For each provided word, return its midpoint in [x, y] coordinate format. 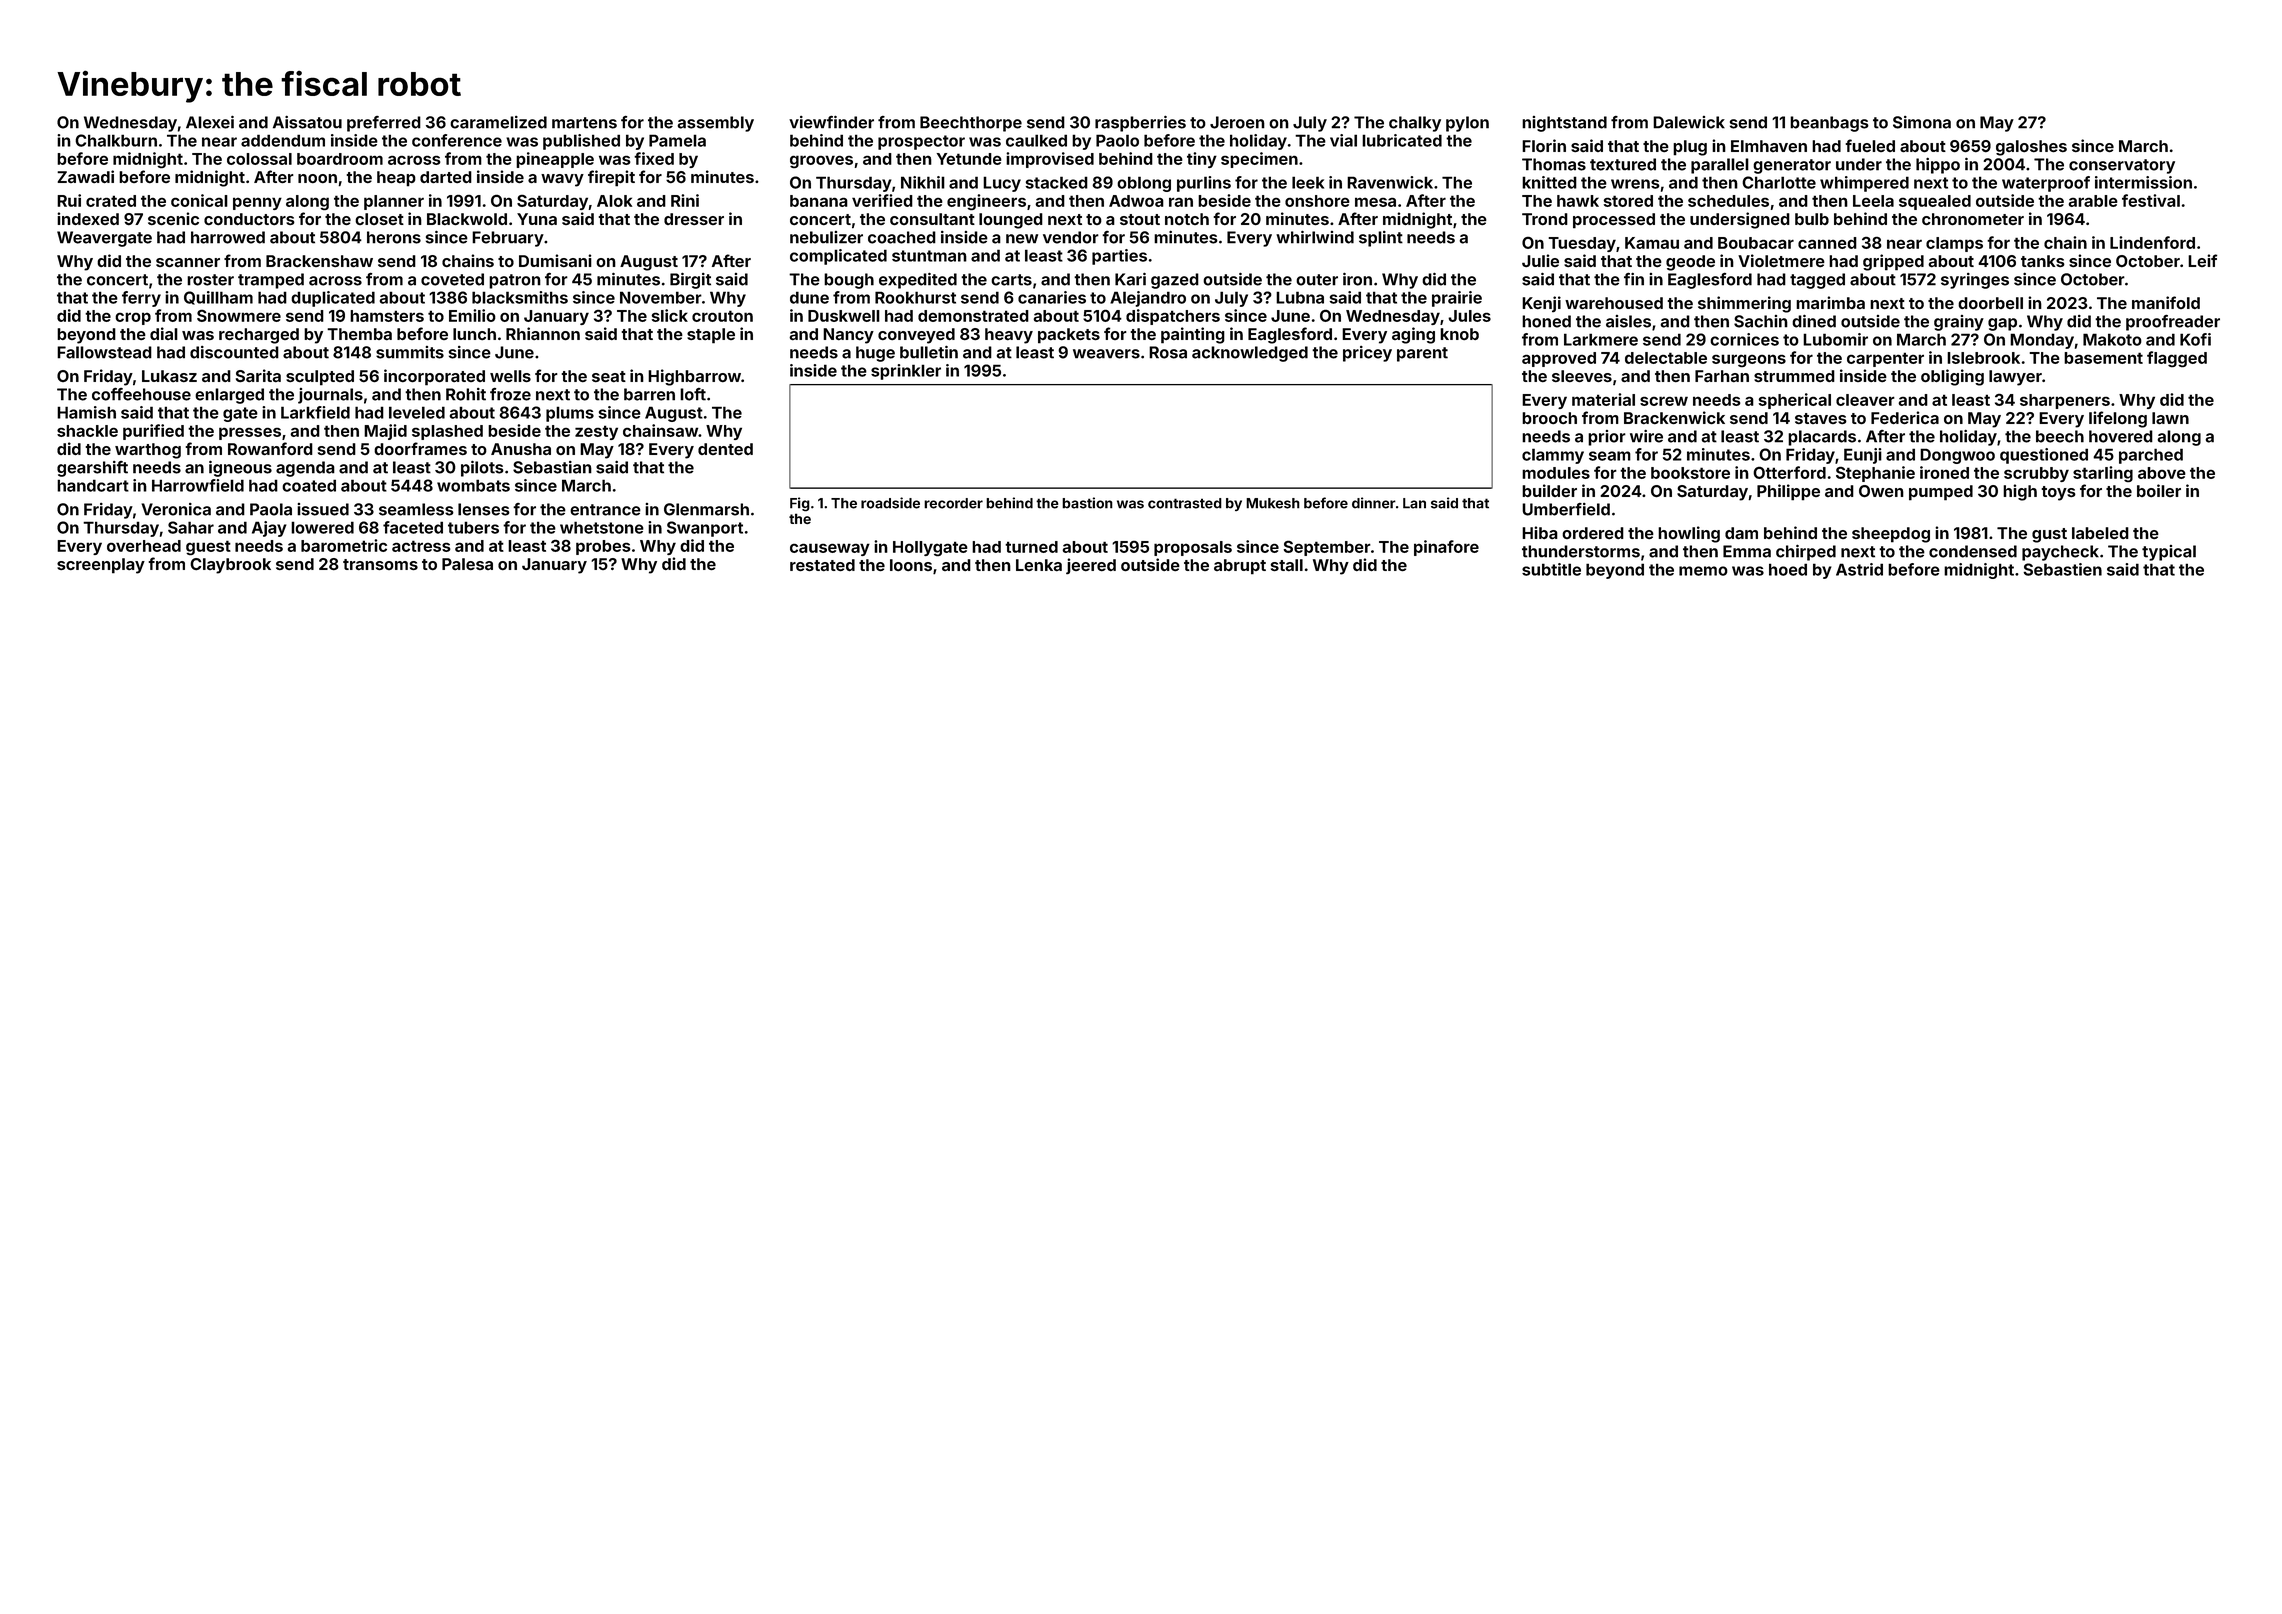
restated [822, 565]
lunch [474, 334]
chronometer [1973, 219]
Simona [1922, 122]
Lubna [1300, 297]
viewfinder [831, 122]
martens [584, 123]
